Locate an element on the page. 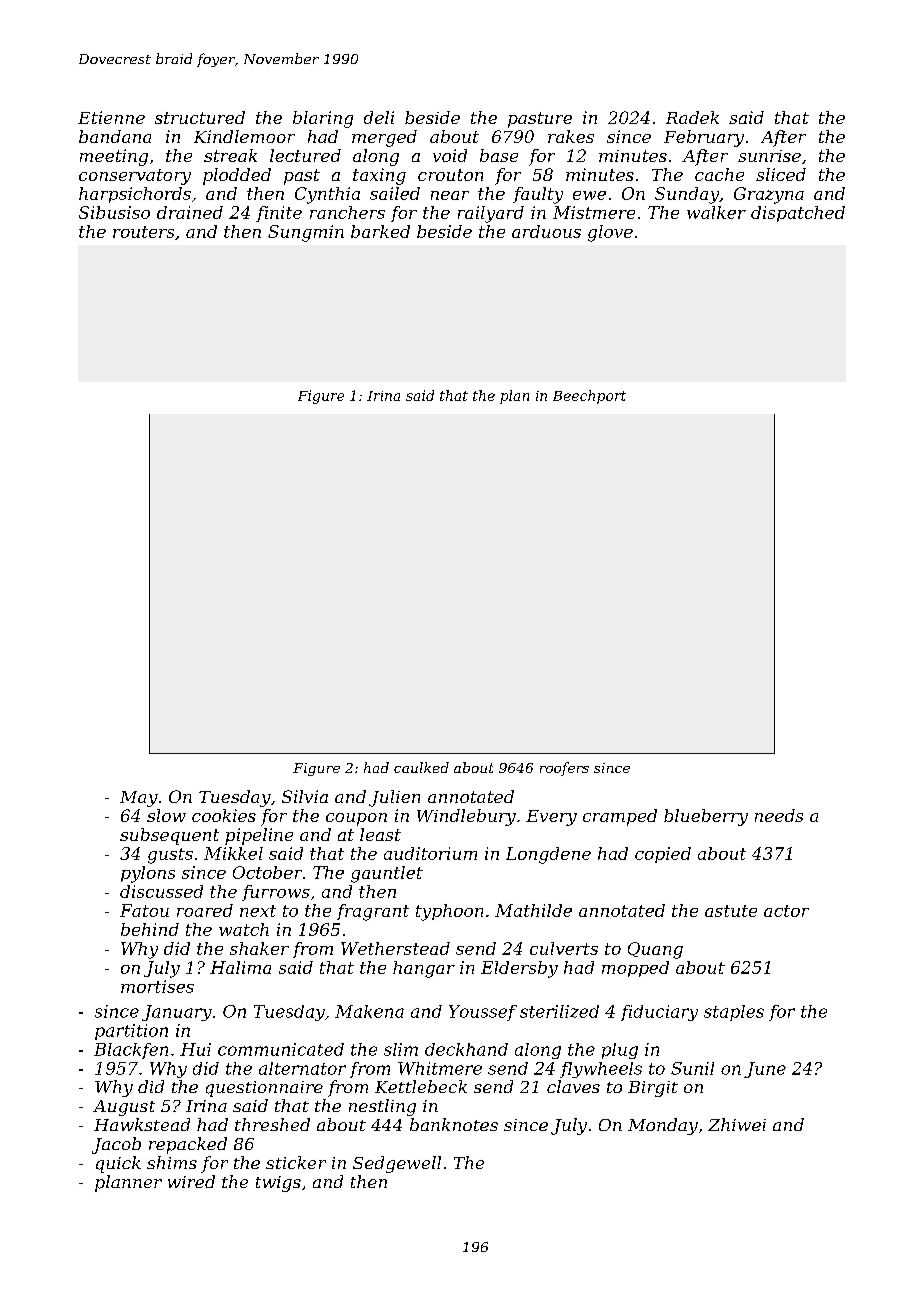  Zhiwei is located at coordinates (737, 1124).
